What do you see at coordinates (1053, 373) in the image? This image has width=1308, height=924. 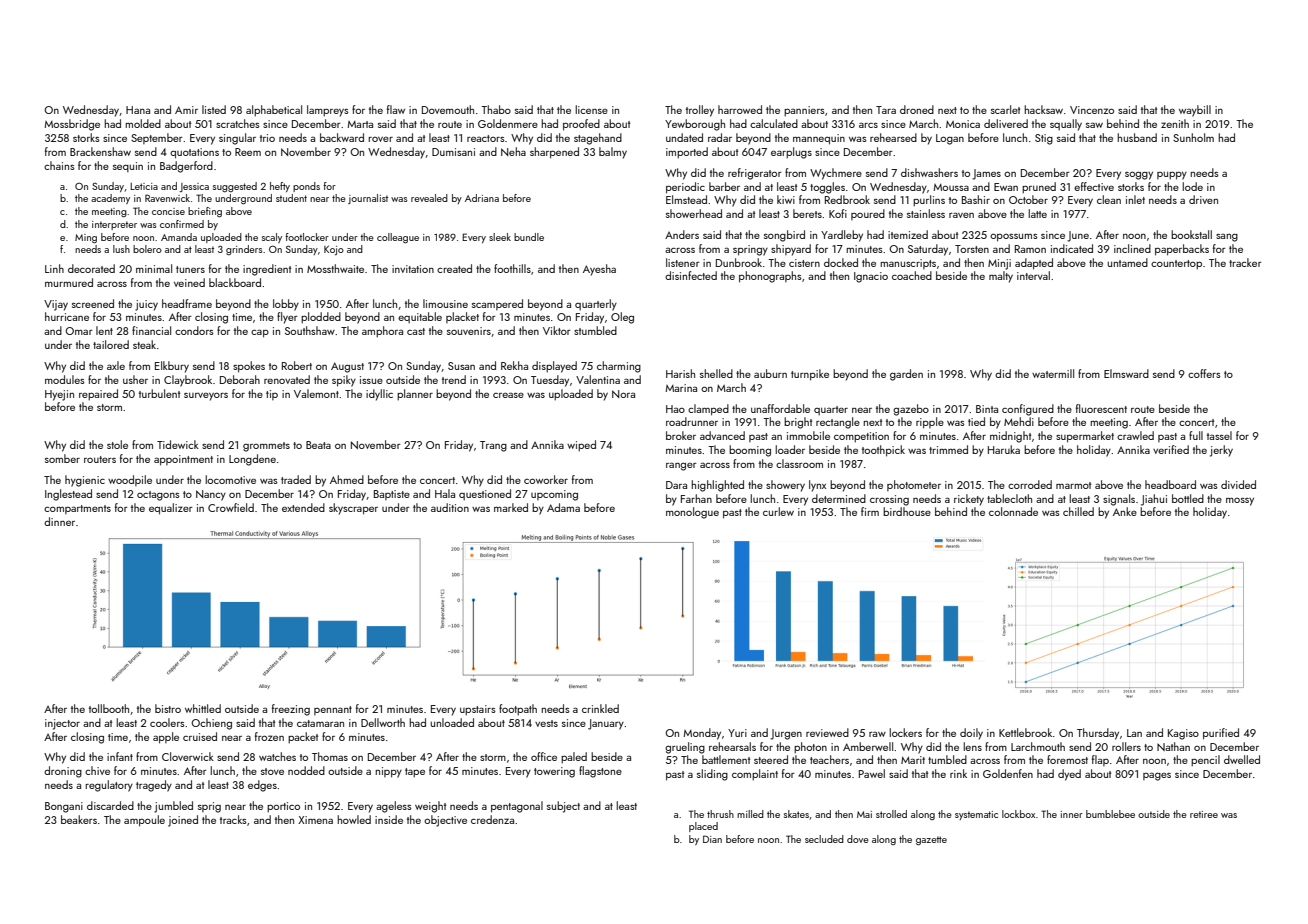 I see `watermill` at bounding box center [1053, 373].
